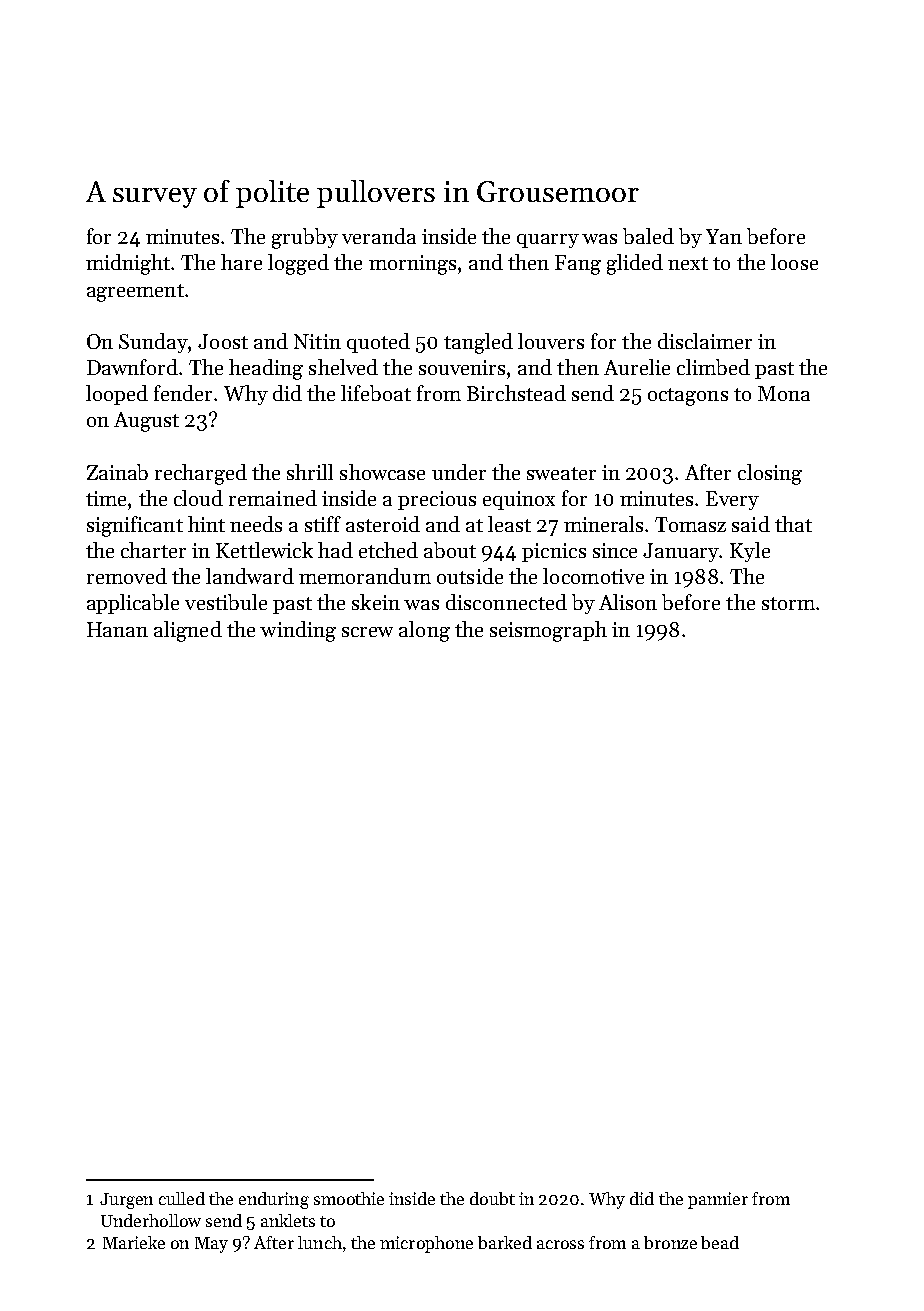 This screenshot has height=1311, width=924. I want to click on screw, so click(367, 632).
